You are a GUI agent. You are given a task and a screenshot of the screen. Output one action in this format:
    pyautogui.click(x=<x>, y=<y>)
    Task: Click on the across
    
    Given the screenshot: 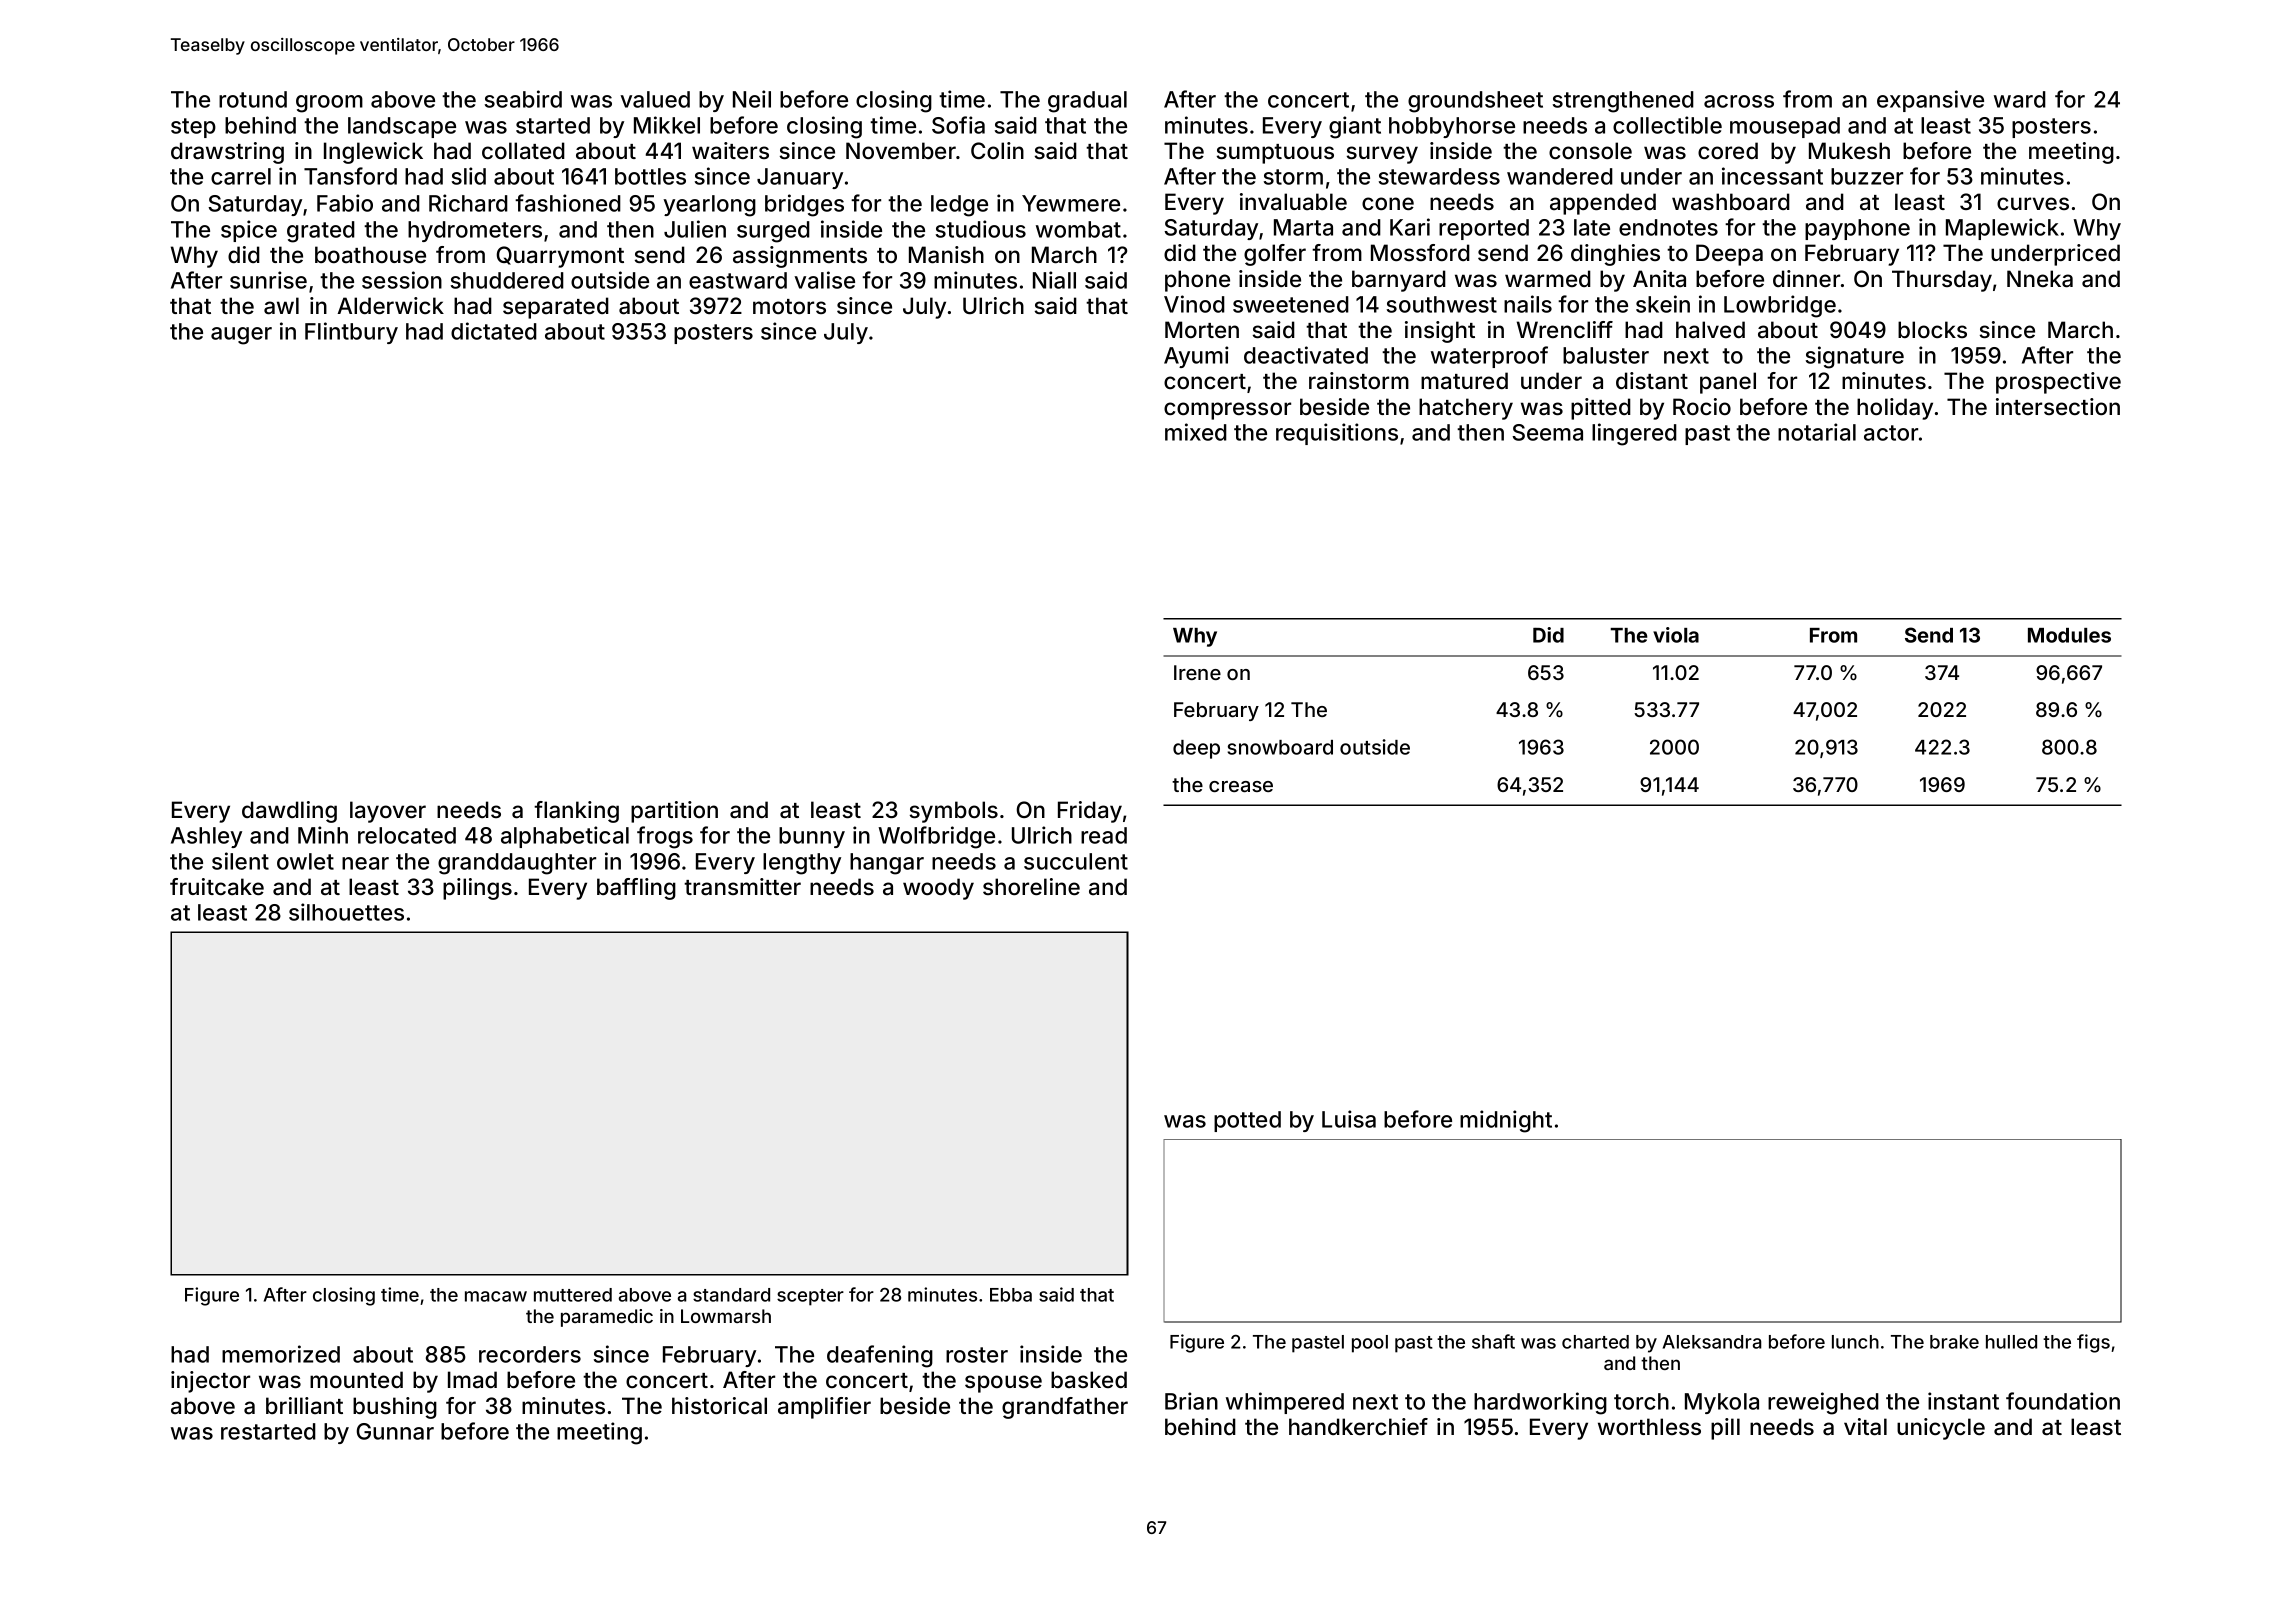 What is the action you would take?
    pyautogui.click(x=1739, y=101)
